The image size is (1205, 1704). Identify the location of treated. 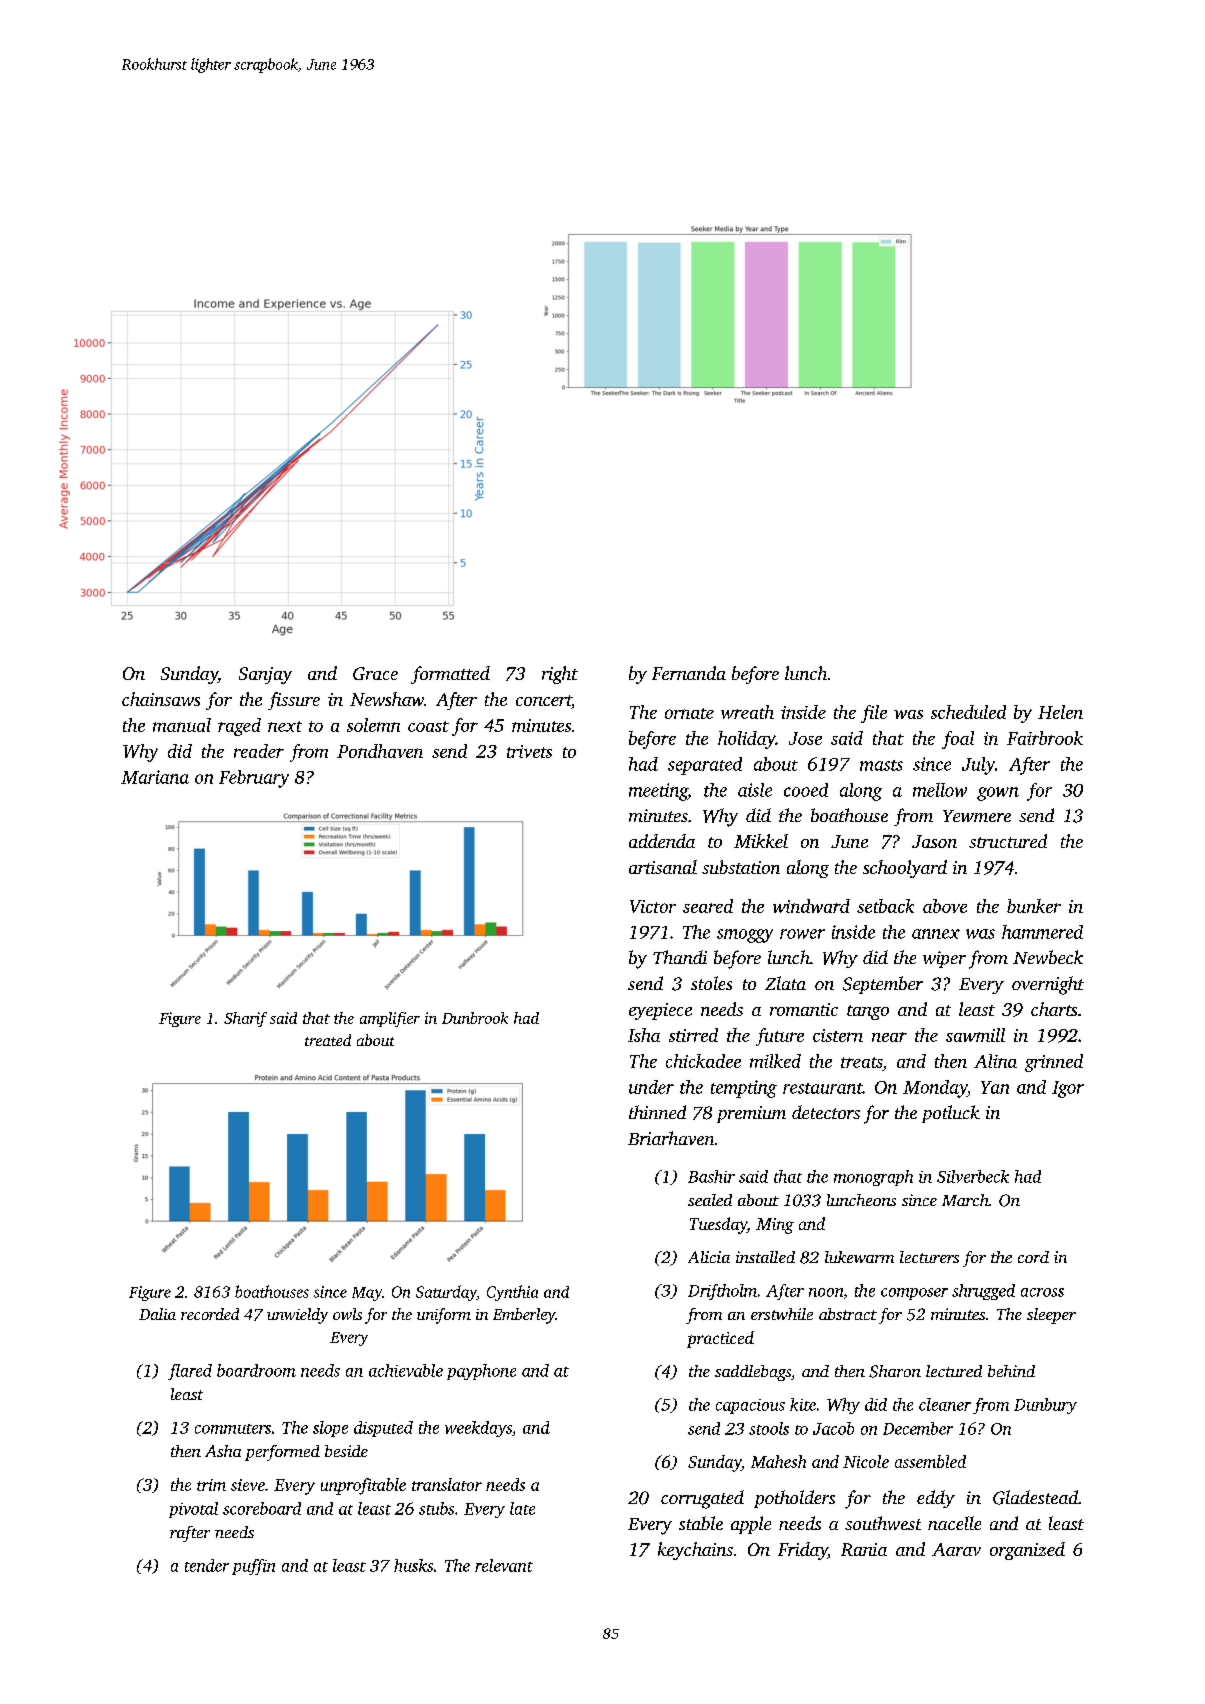
(328, 1040).
